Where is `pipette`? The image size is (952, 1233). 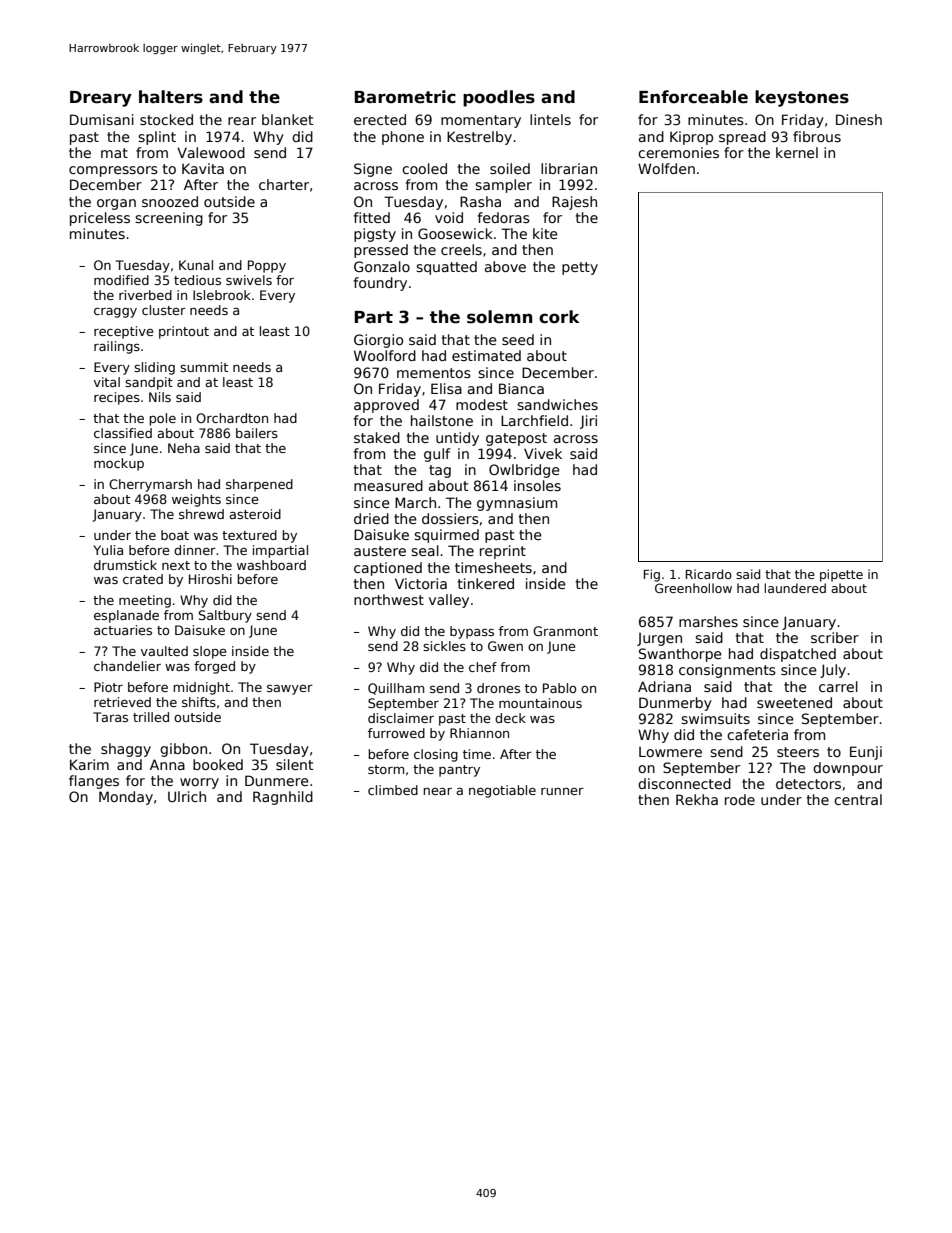
pipette is located at coordinates (841, 575).
